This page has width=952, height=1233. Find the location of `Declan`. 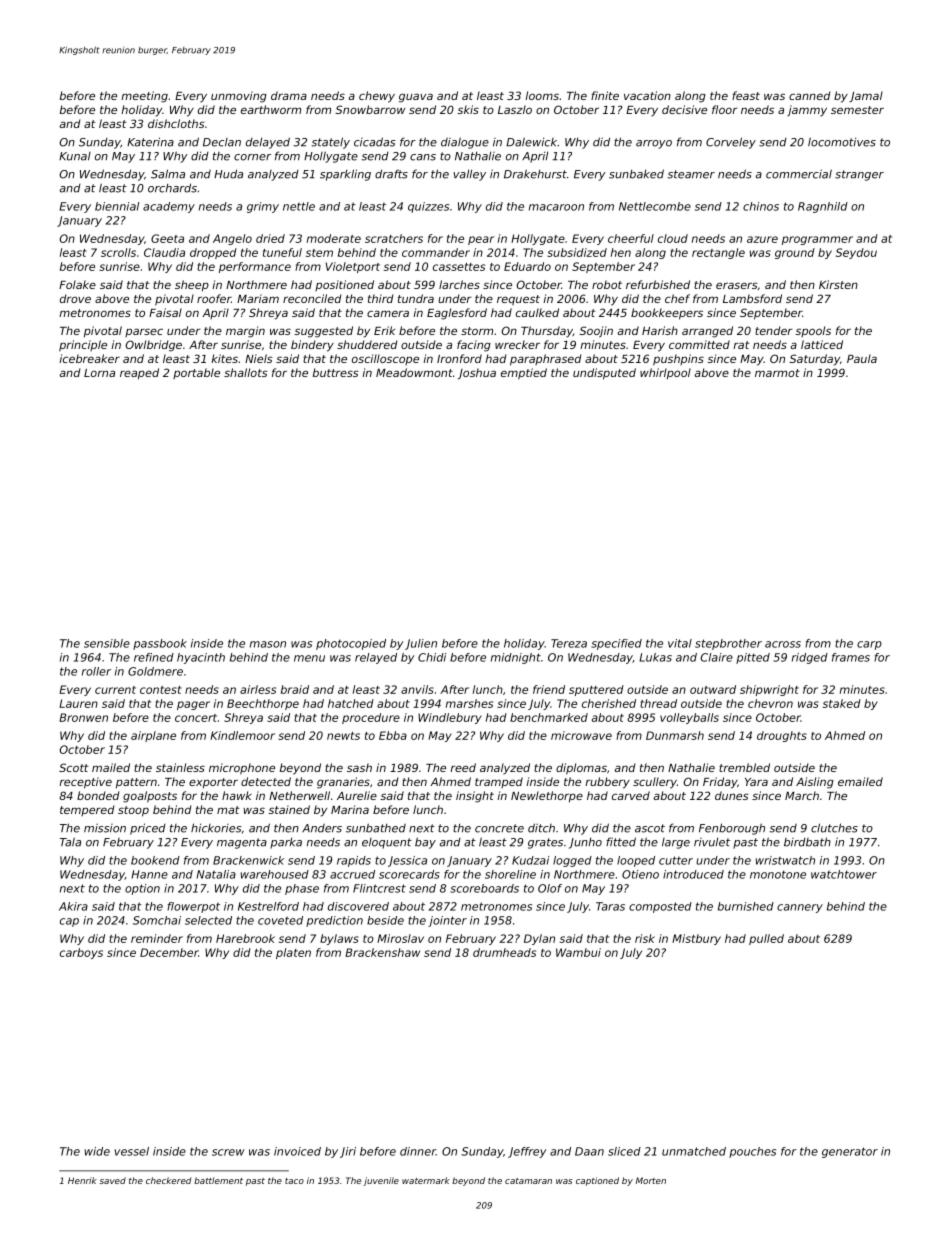

Declan is located at coordinates (222, 142).
